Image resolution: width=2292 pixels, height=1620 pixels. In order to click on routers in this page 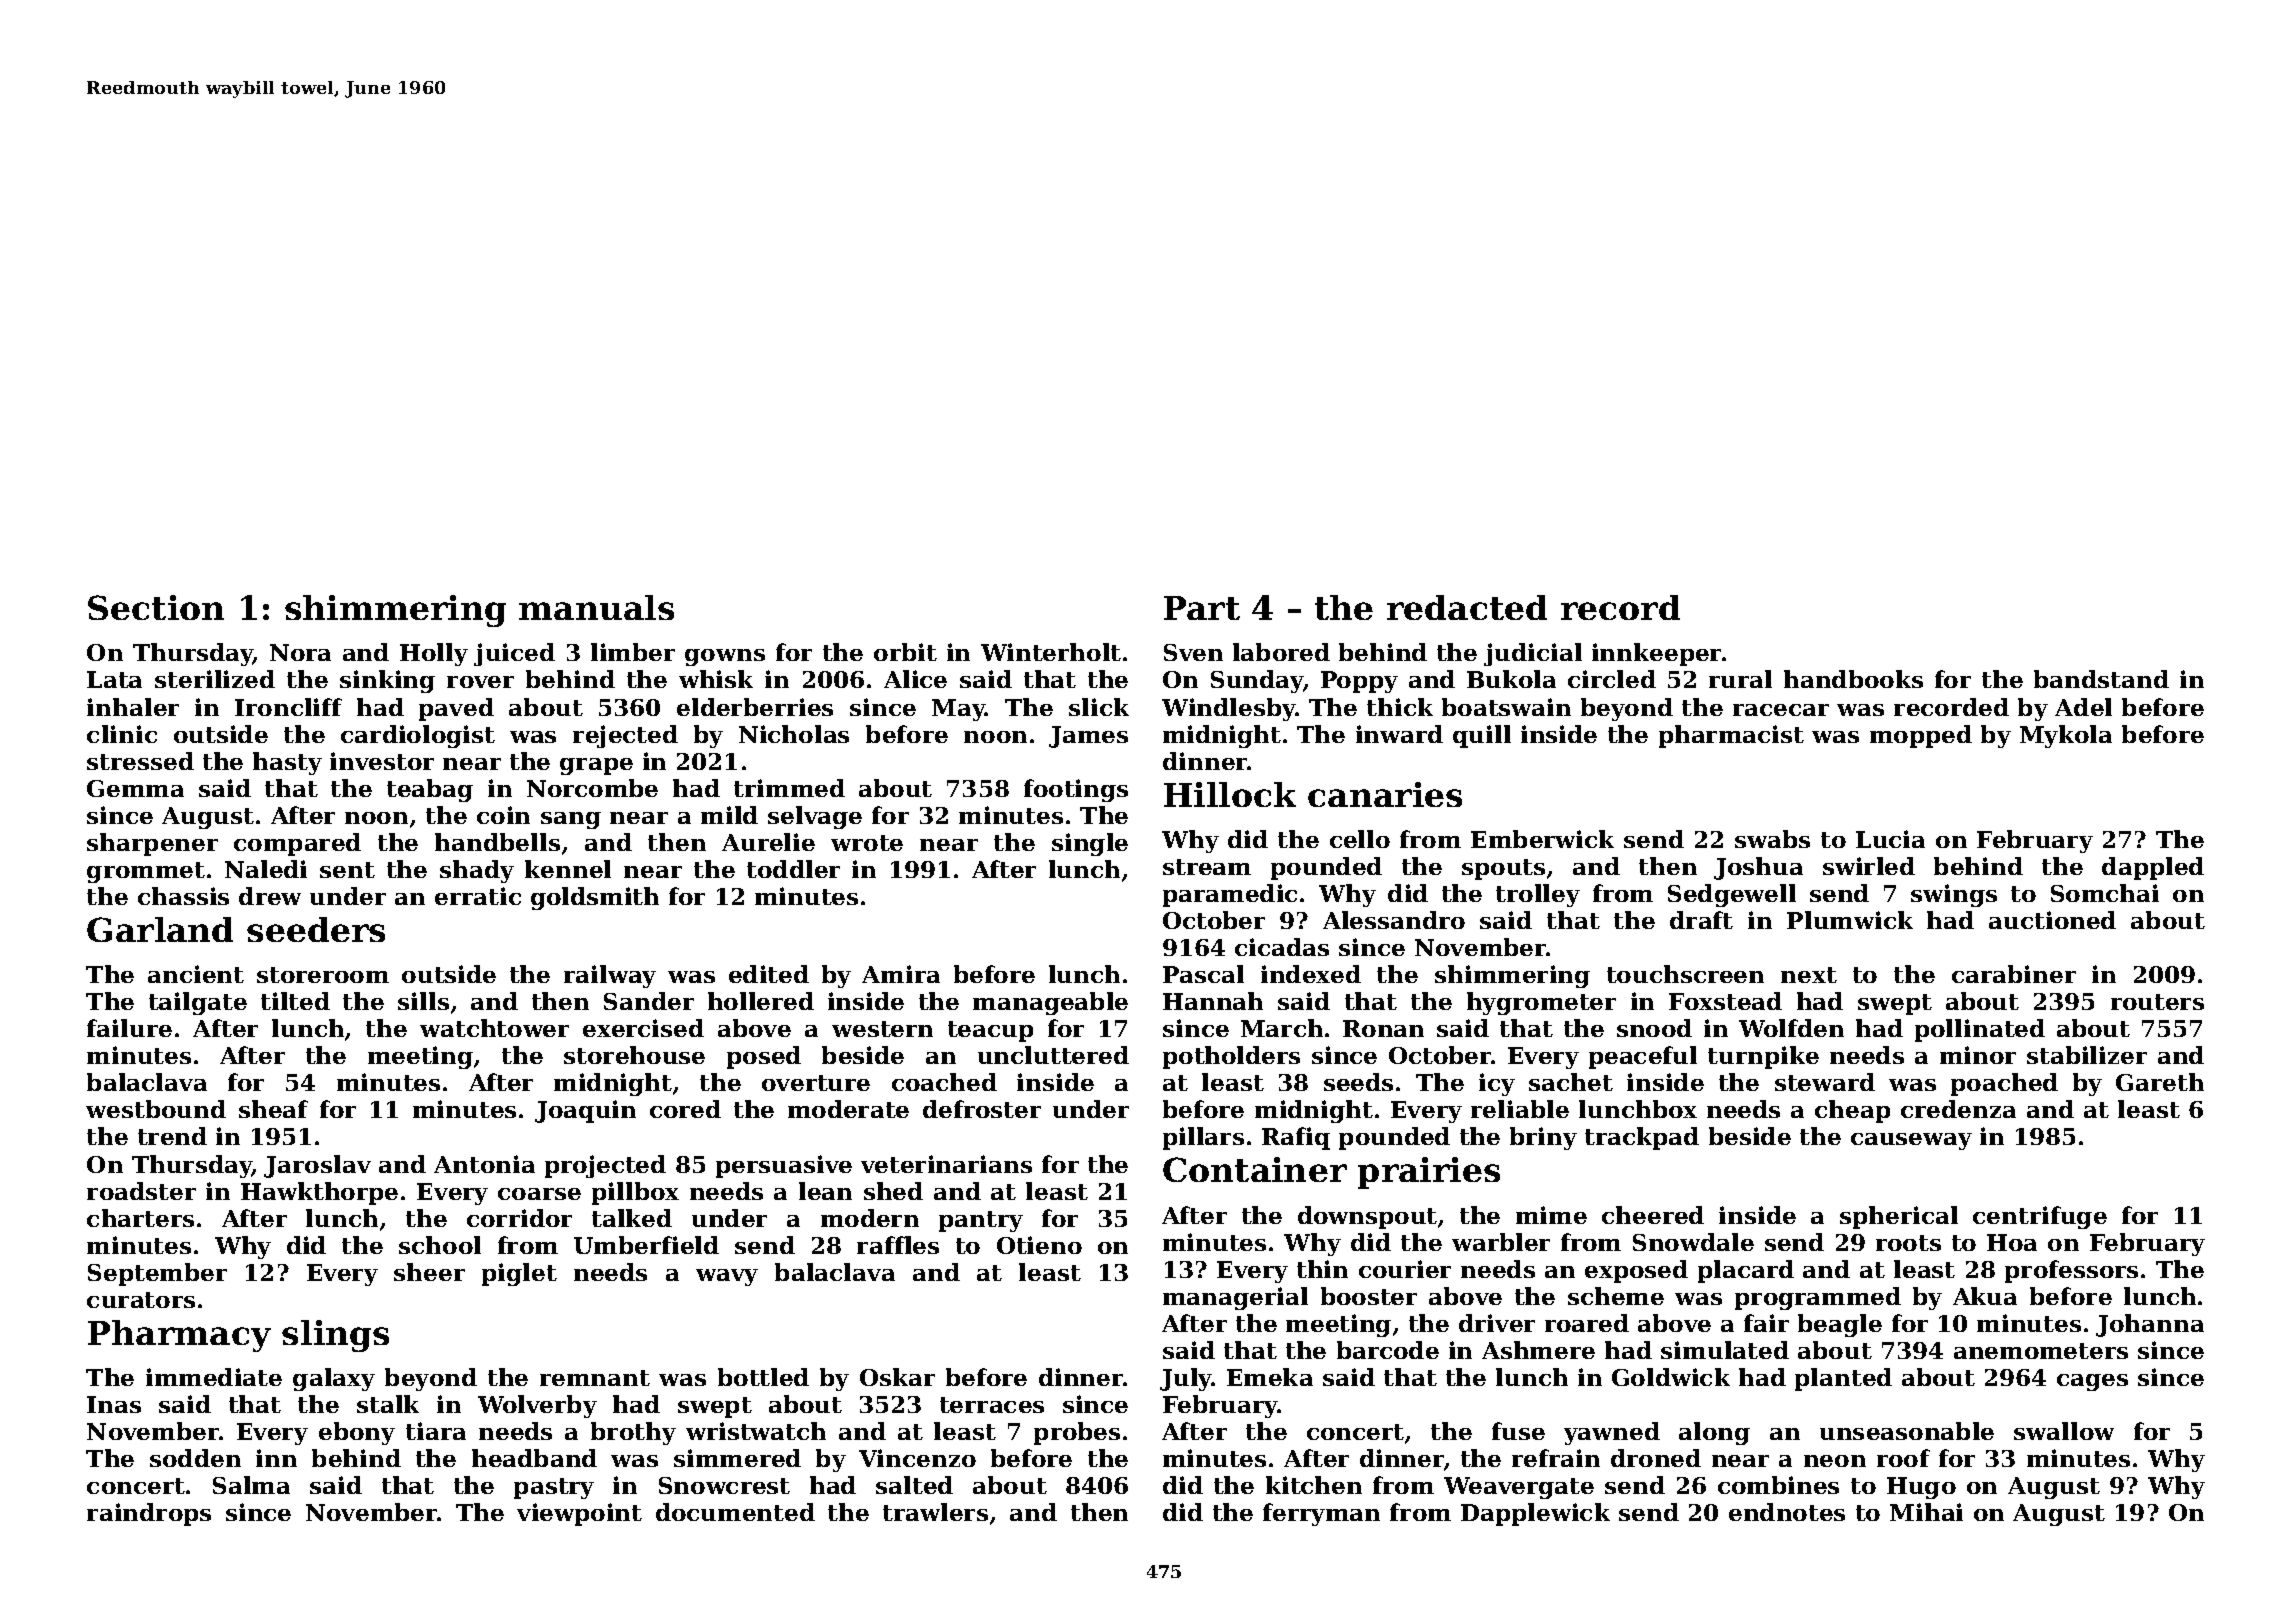, I will do `click(2157, 1002)`.
